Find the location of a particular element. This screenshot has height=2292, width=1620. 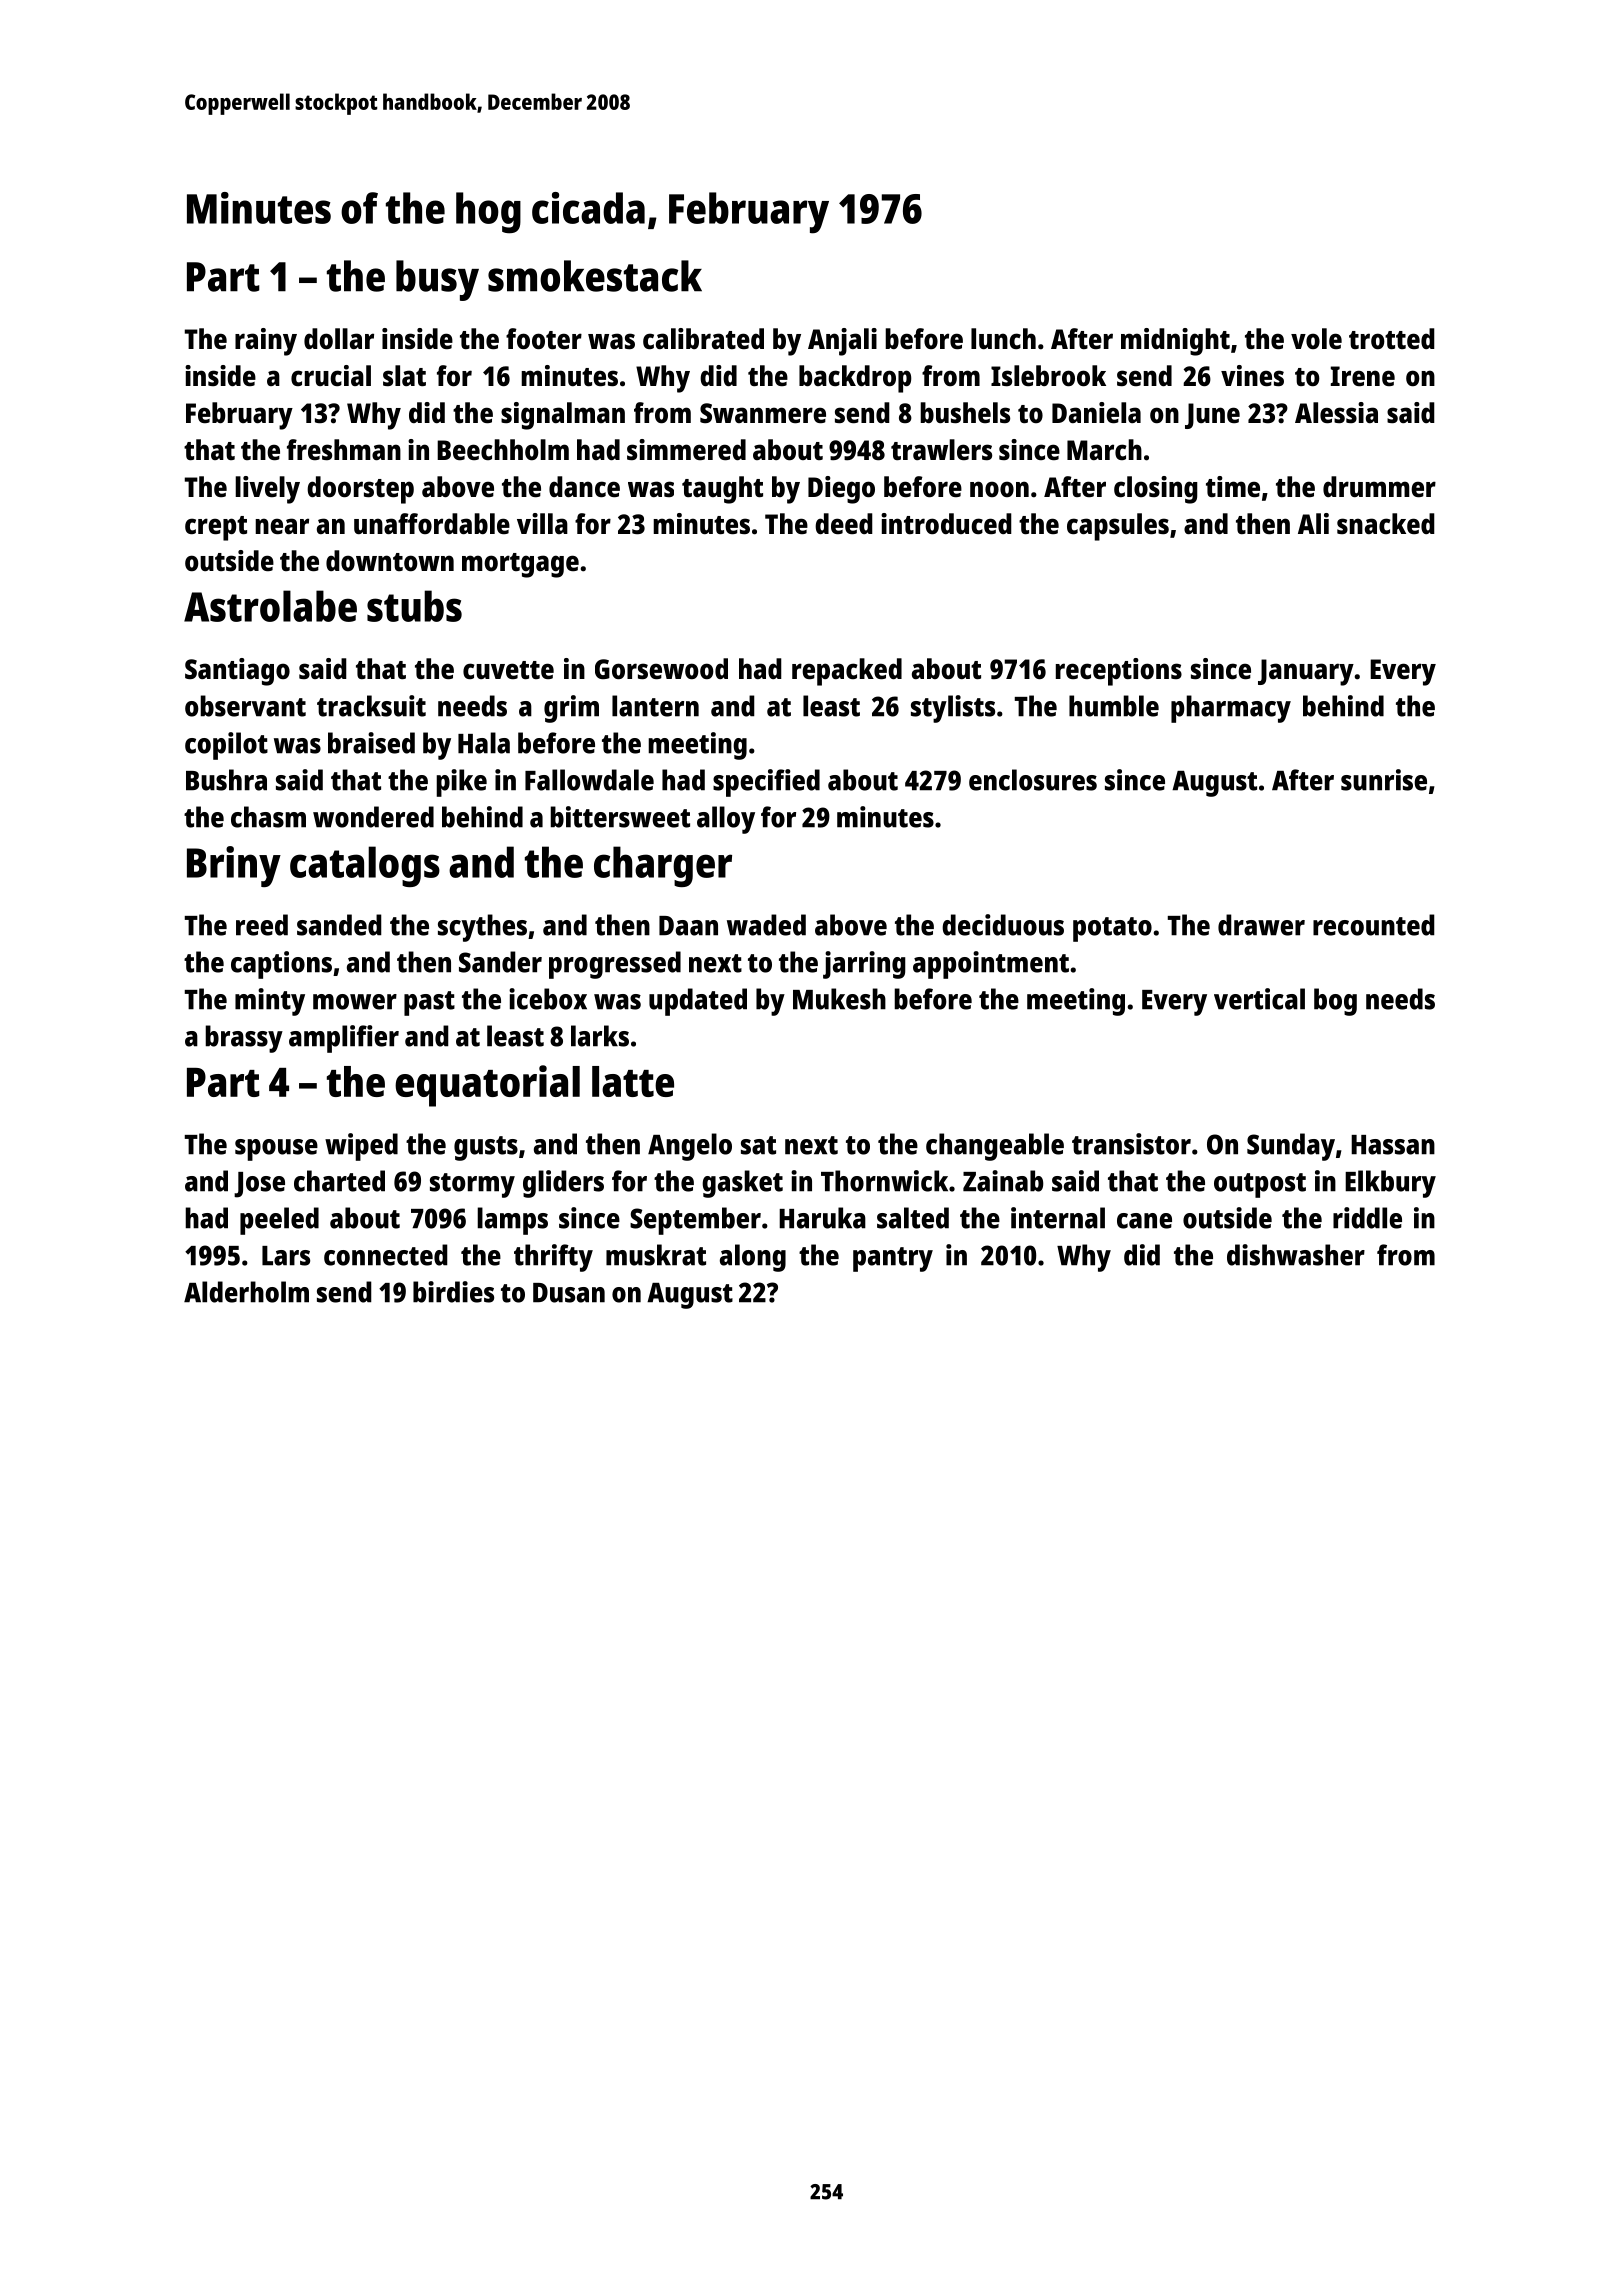

sunrise is located at coordinates (1384, 780).
